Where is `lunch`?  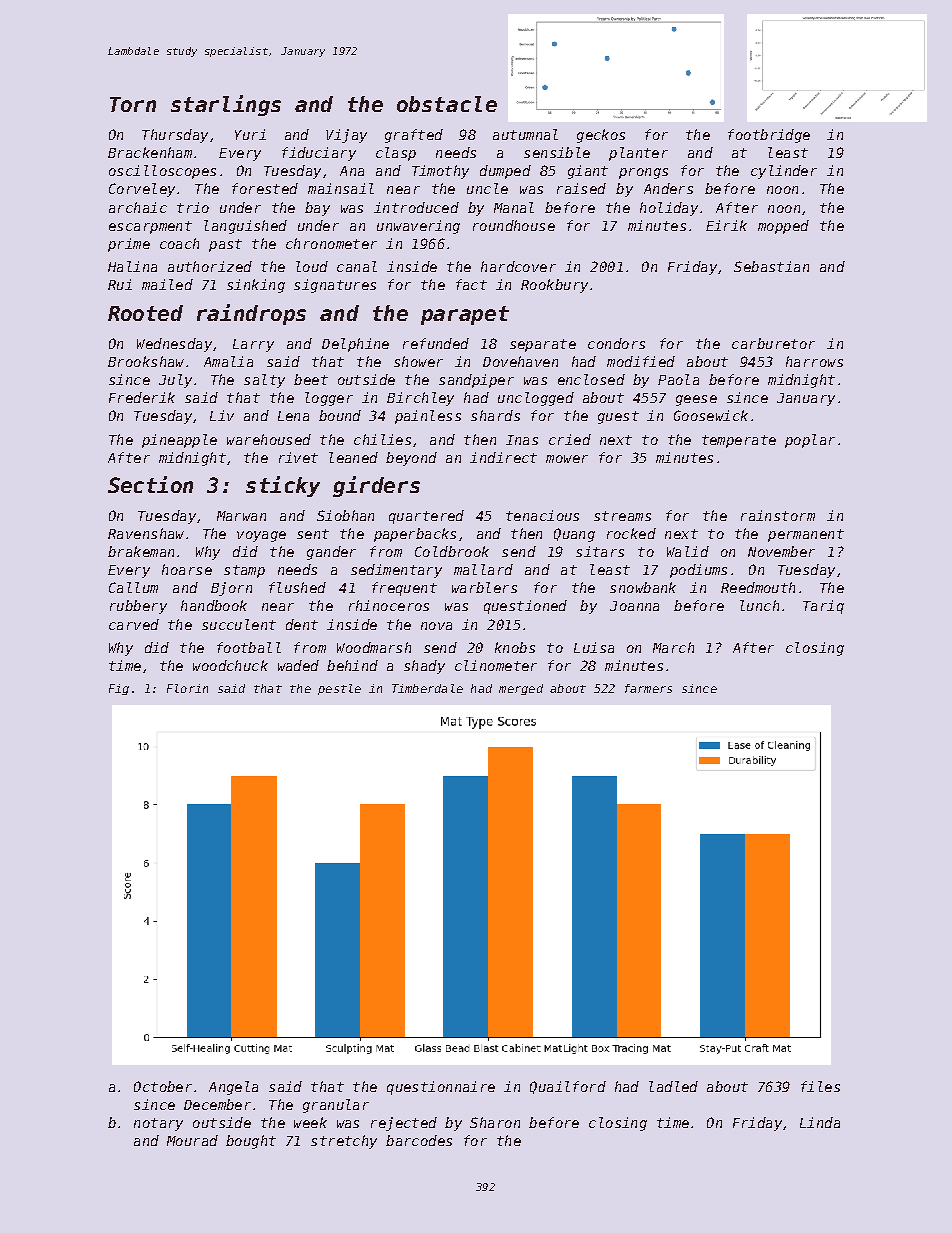 lunch is located at coordinates (759, 605).
